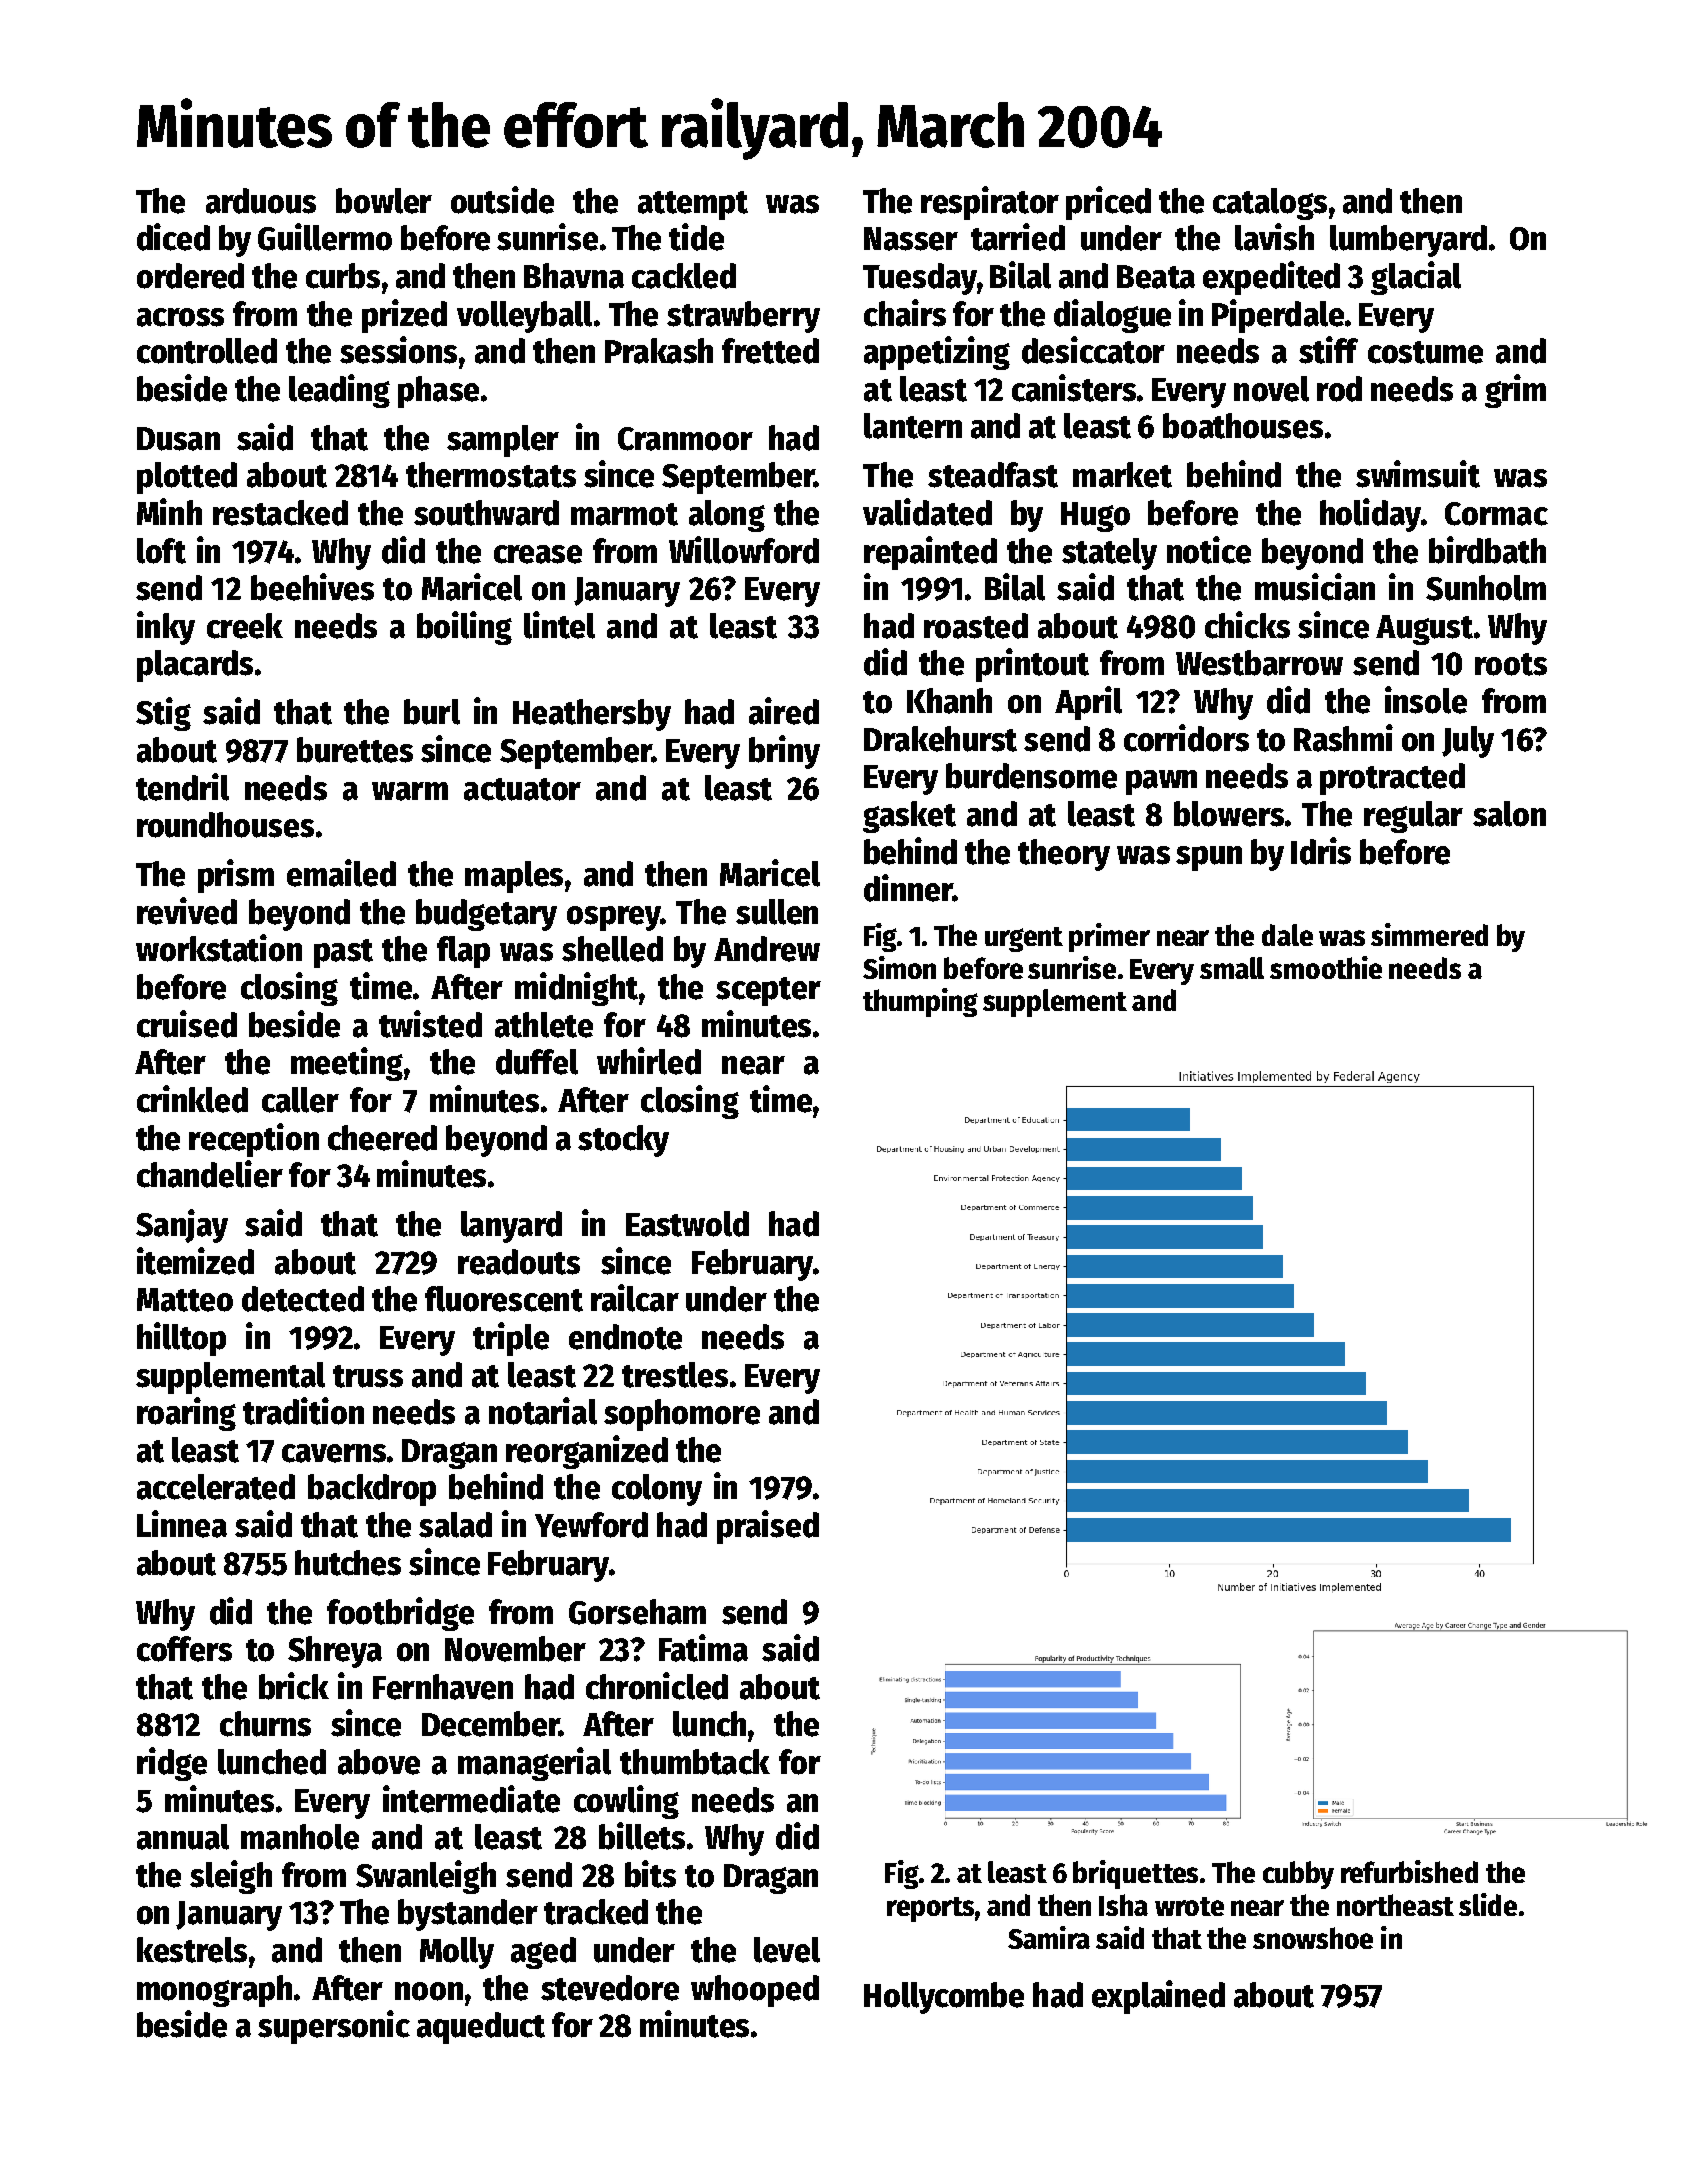 Image resolution: width=1683 pixels, height=2178 pixels. What do you see at coordinates (1232, 968) in the screenshot?
I see `small` at bounding box center [1232, 968].
